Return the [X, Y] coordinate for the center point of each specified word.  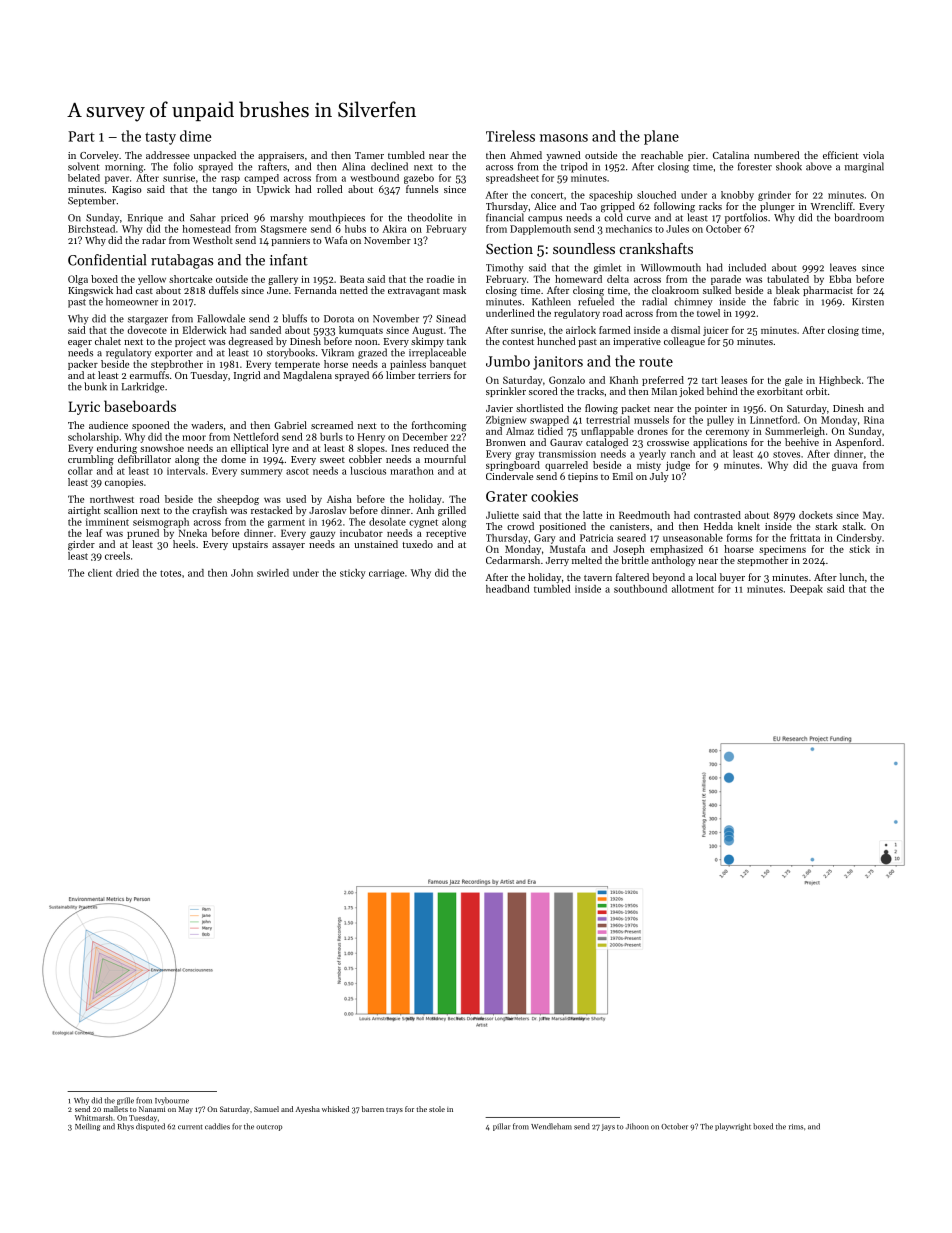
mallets [116, 1109]
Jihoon [637, 1126]
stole [437, 1109]
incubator [361, 533]
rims [796, 1127]
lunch [852, 577]
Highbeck [840, 381]
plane [661, 137]
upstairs [250, 545]
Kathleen [551, 301]
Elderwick [205, 330]
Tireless [510, 136]
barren [373, 1109]
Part [81, 136]
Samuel [266, 1109]
